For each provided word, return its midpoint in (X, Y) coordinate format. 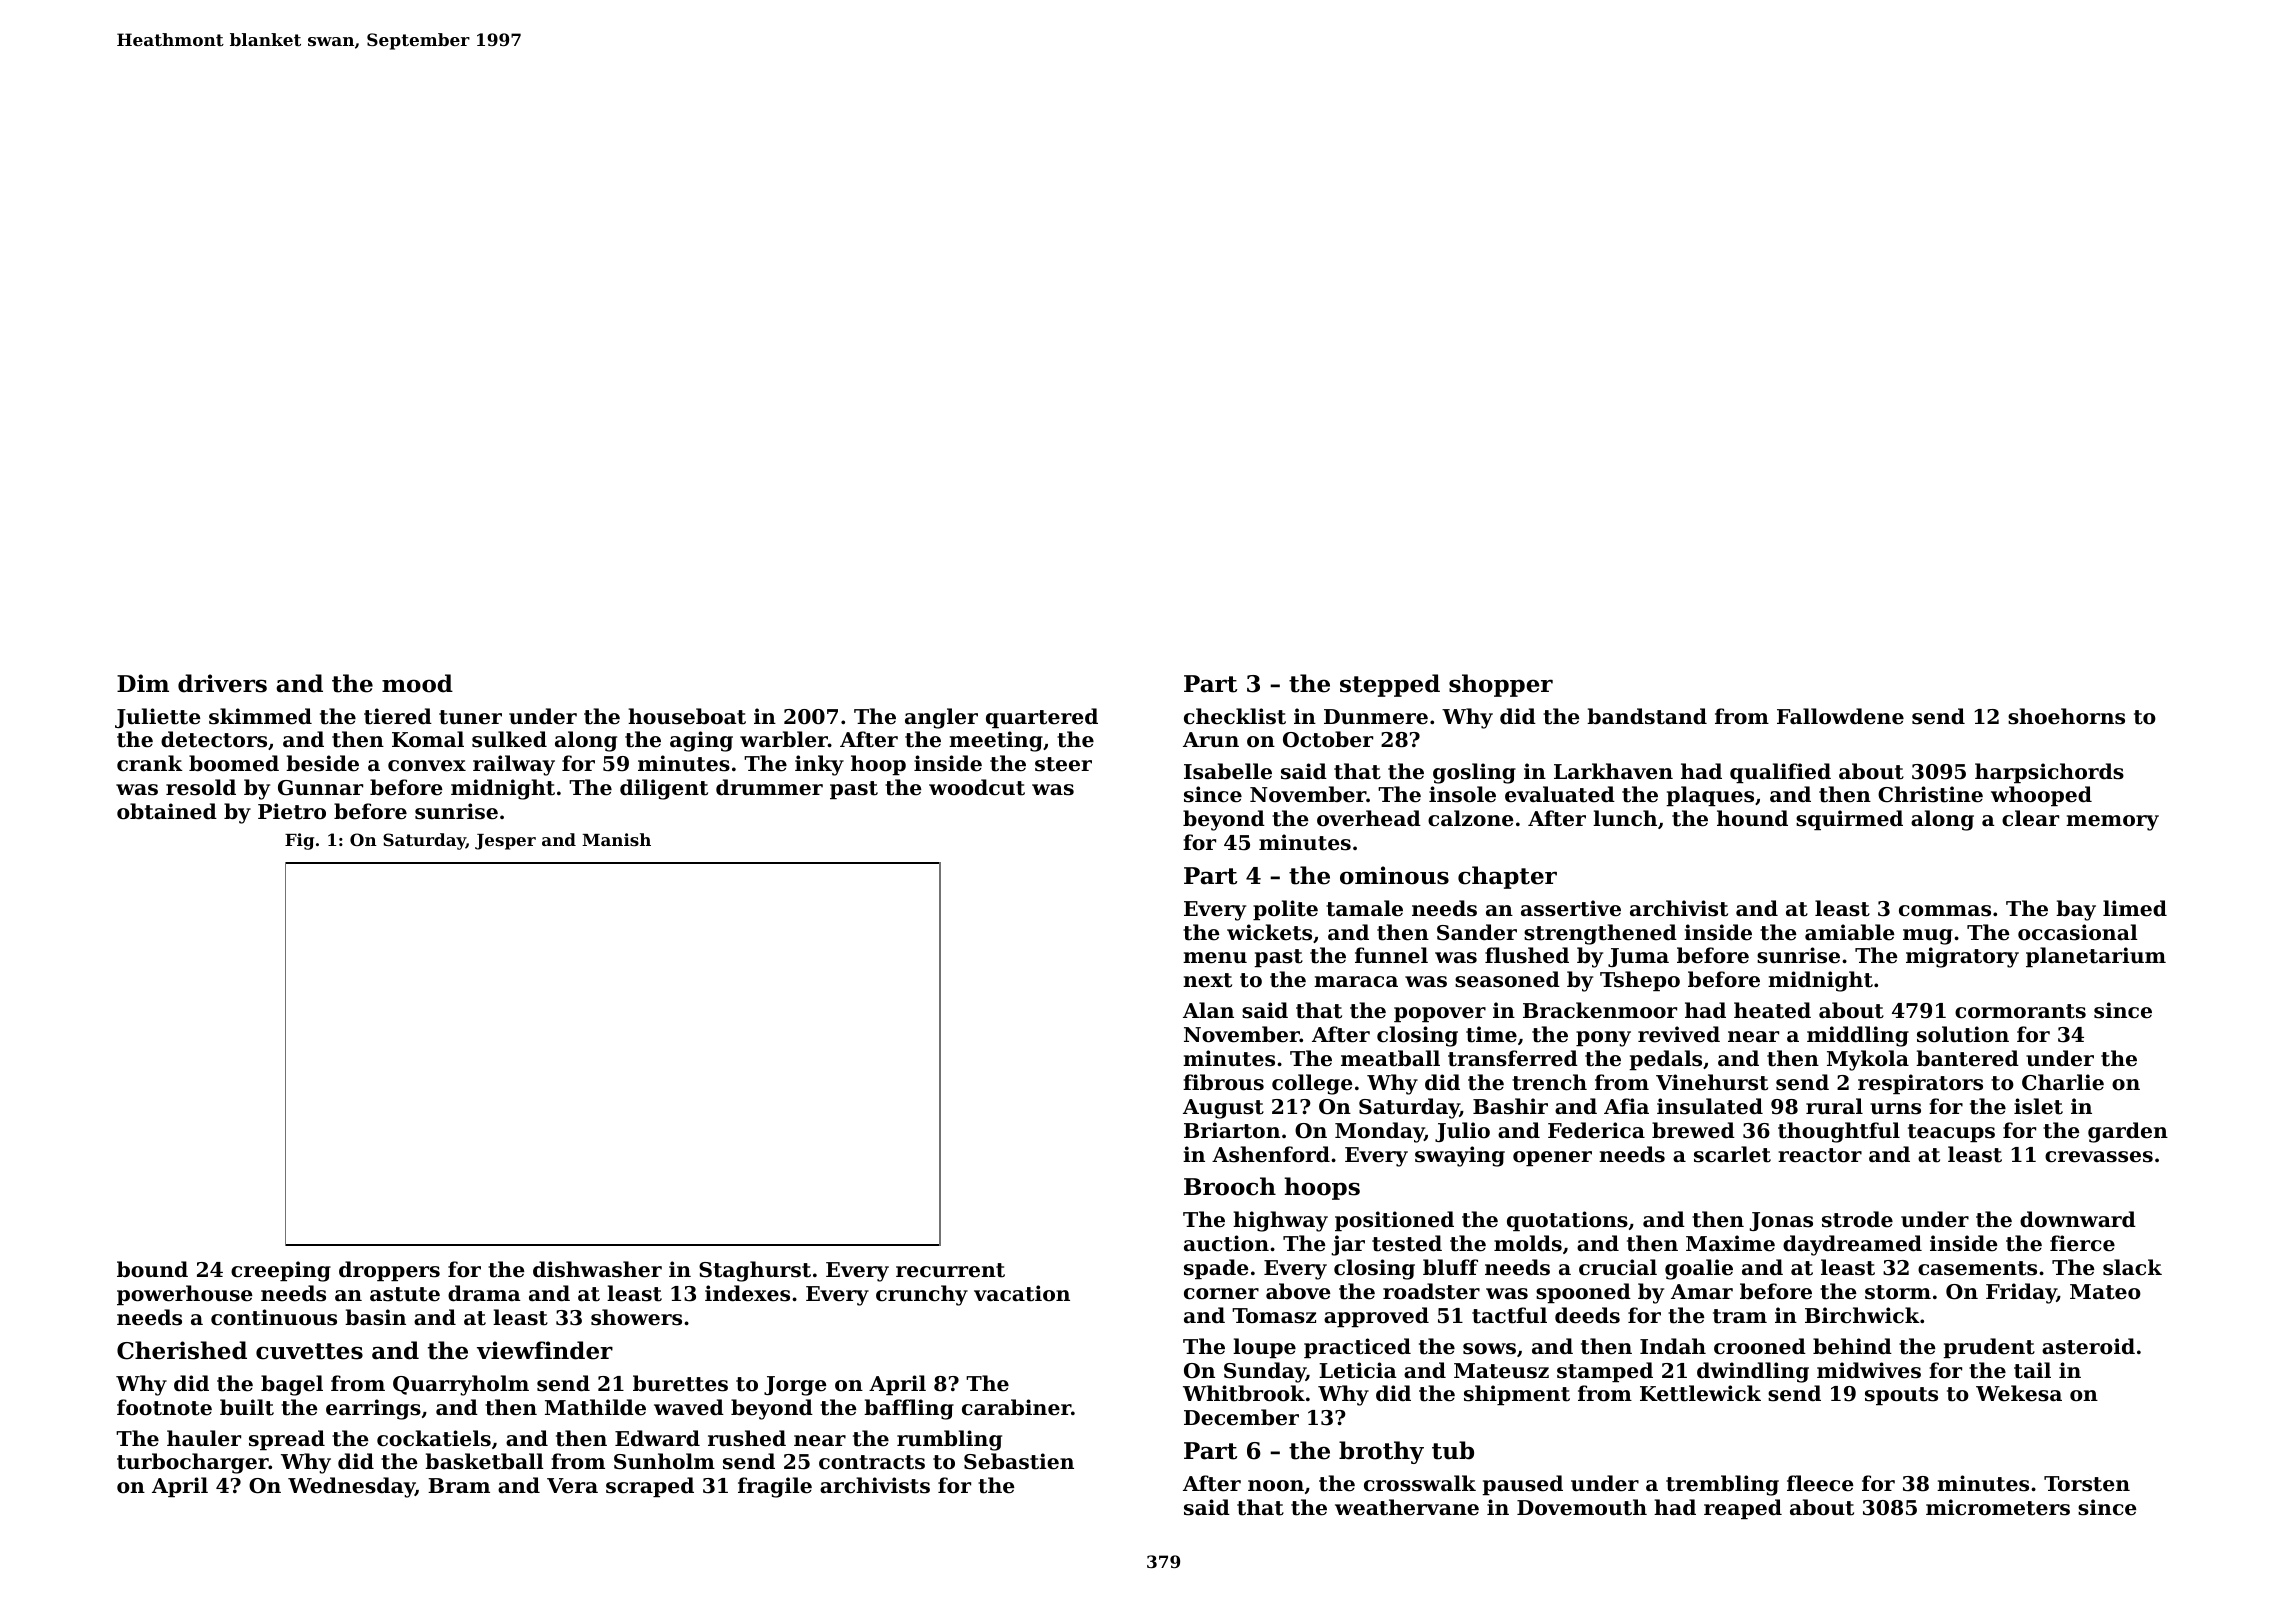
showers (636, 1317)
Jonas (1781, 1221)
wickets (1269, 932)
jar (1348, 1245)
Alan (1208, 1010)
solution (1963, 1034)
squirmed (1849, 820)
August (1223, 1109)
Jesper (505, 842)
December (1241, 1417)
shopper (1501, 685)
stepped (1390, 685)
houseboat (687, 716)
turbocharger (193, 1463)
